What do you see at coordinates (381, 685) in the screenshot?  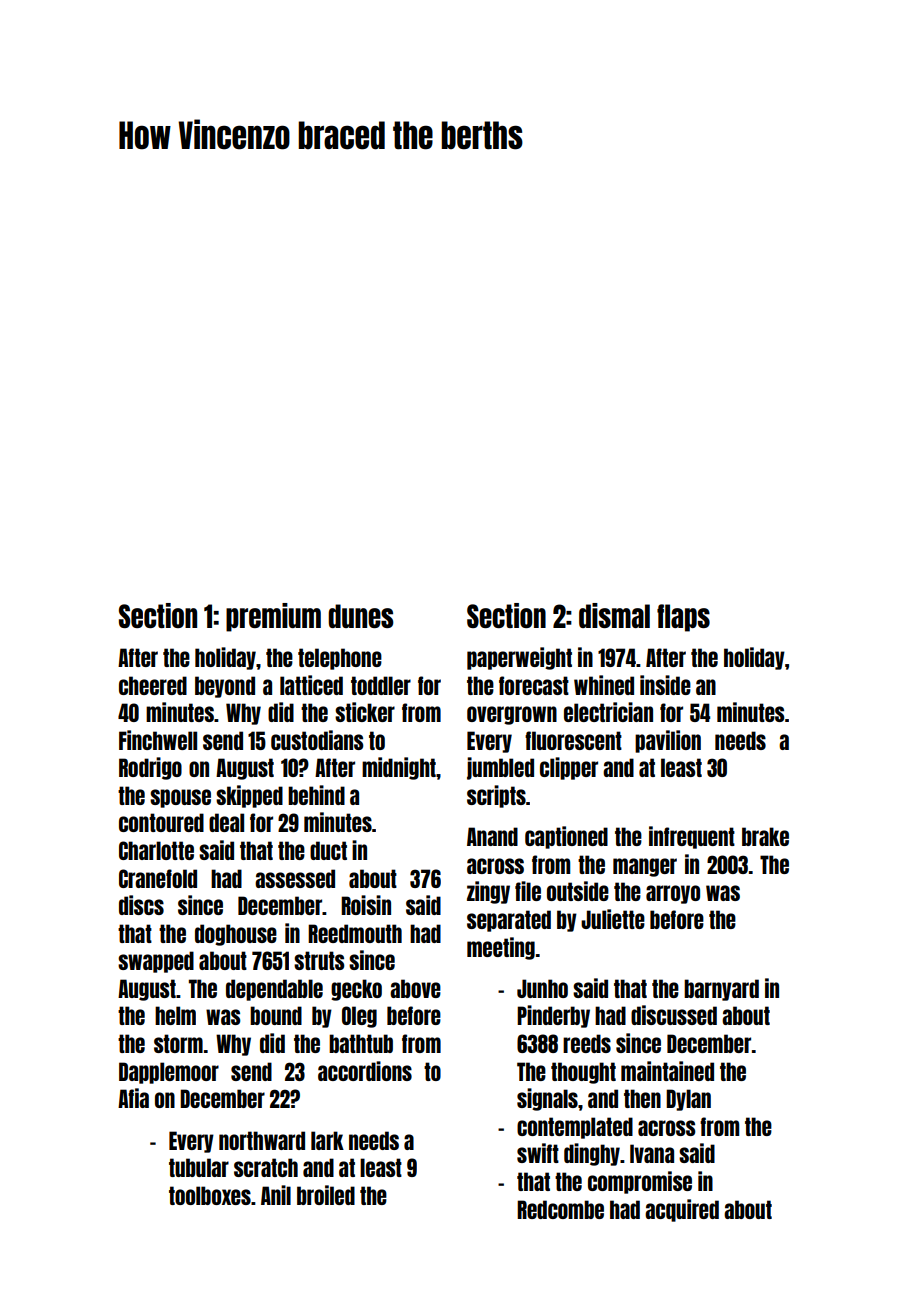 I see `toddler` at bounding box center [381, 685].
